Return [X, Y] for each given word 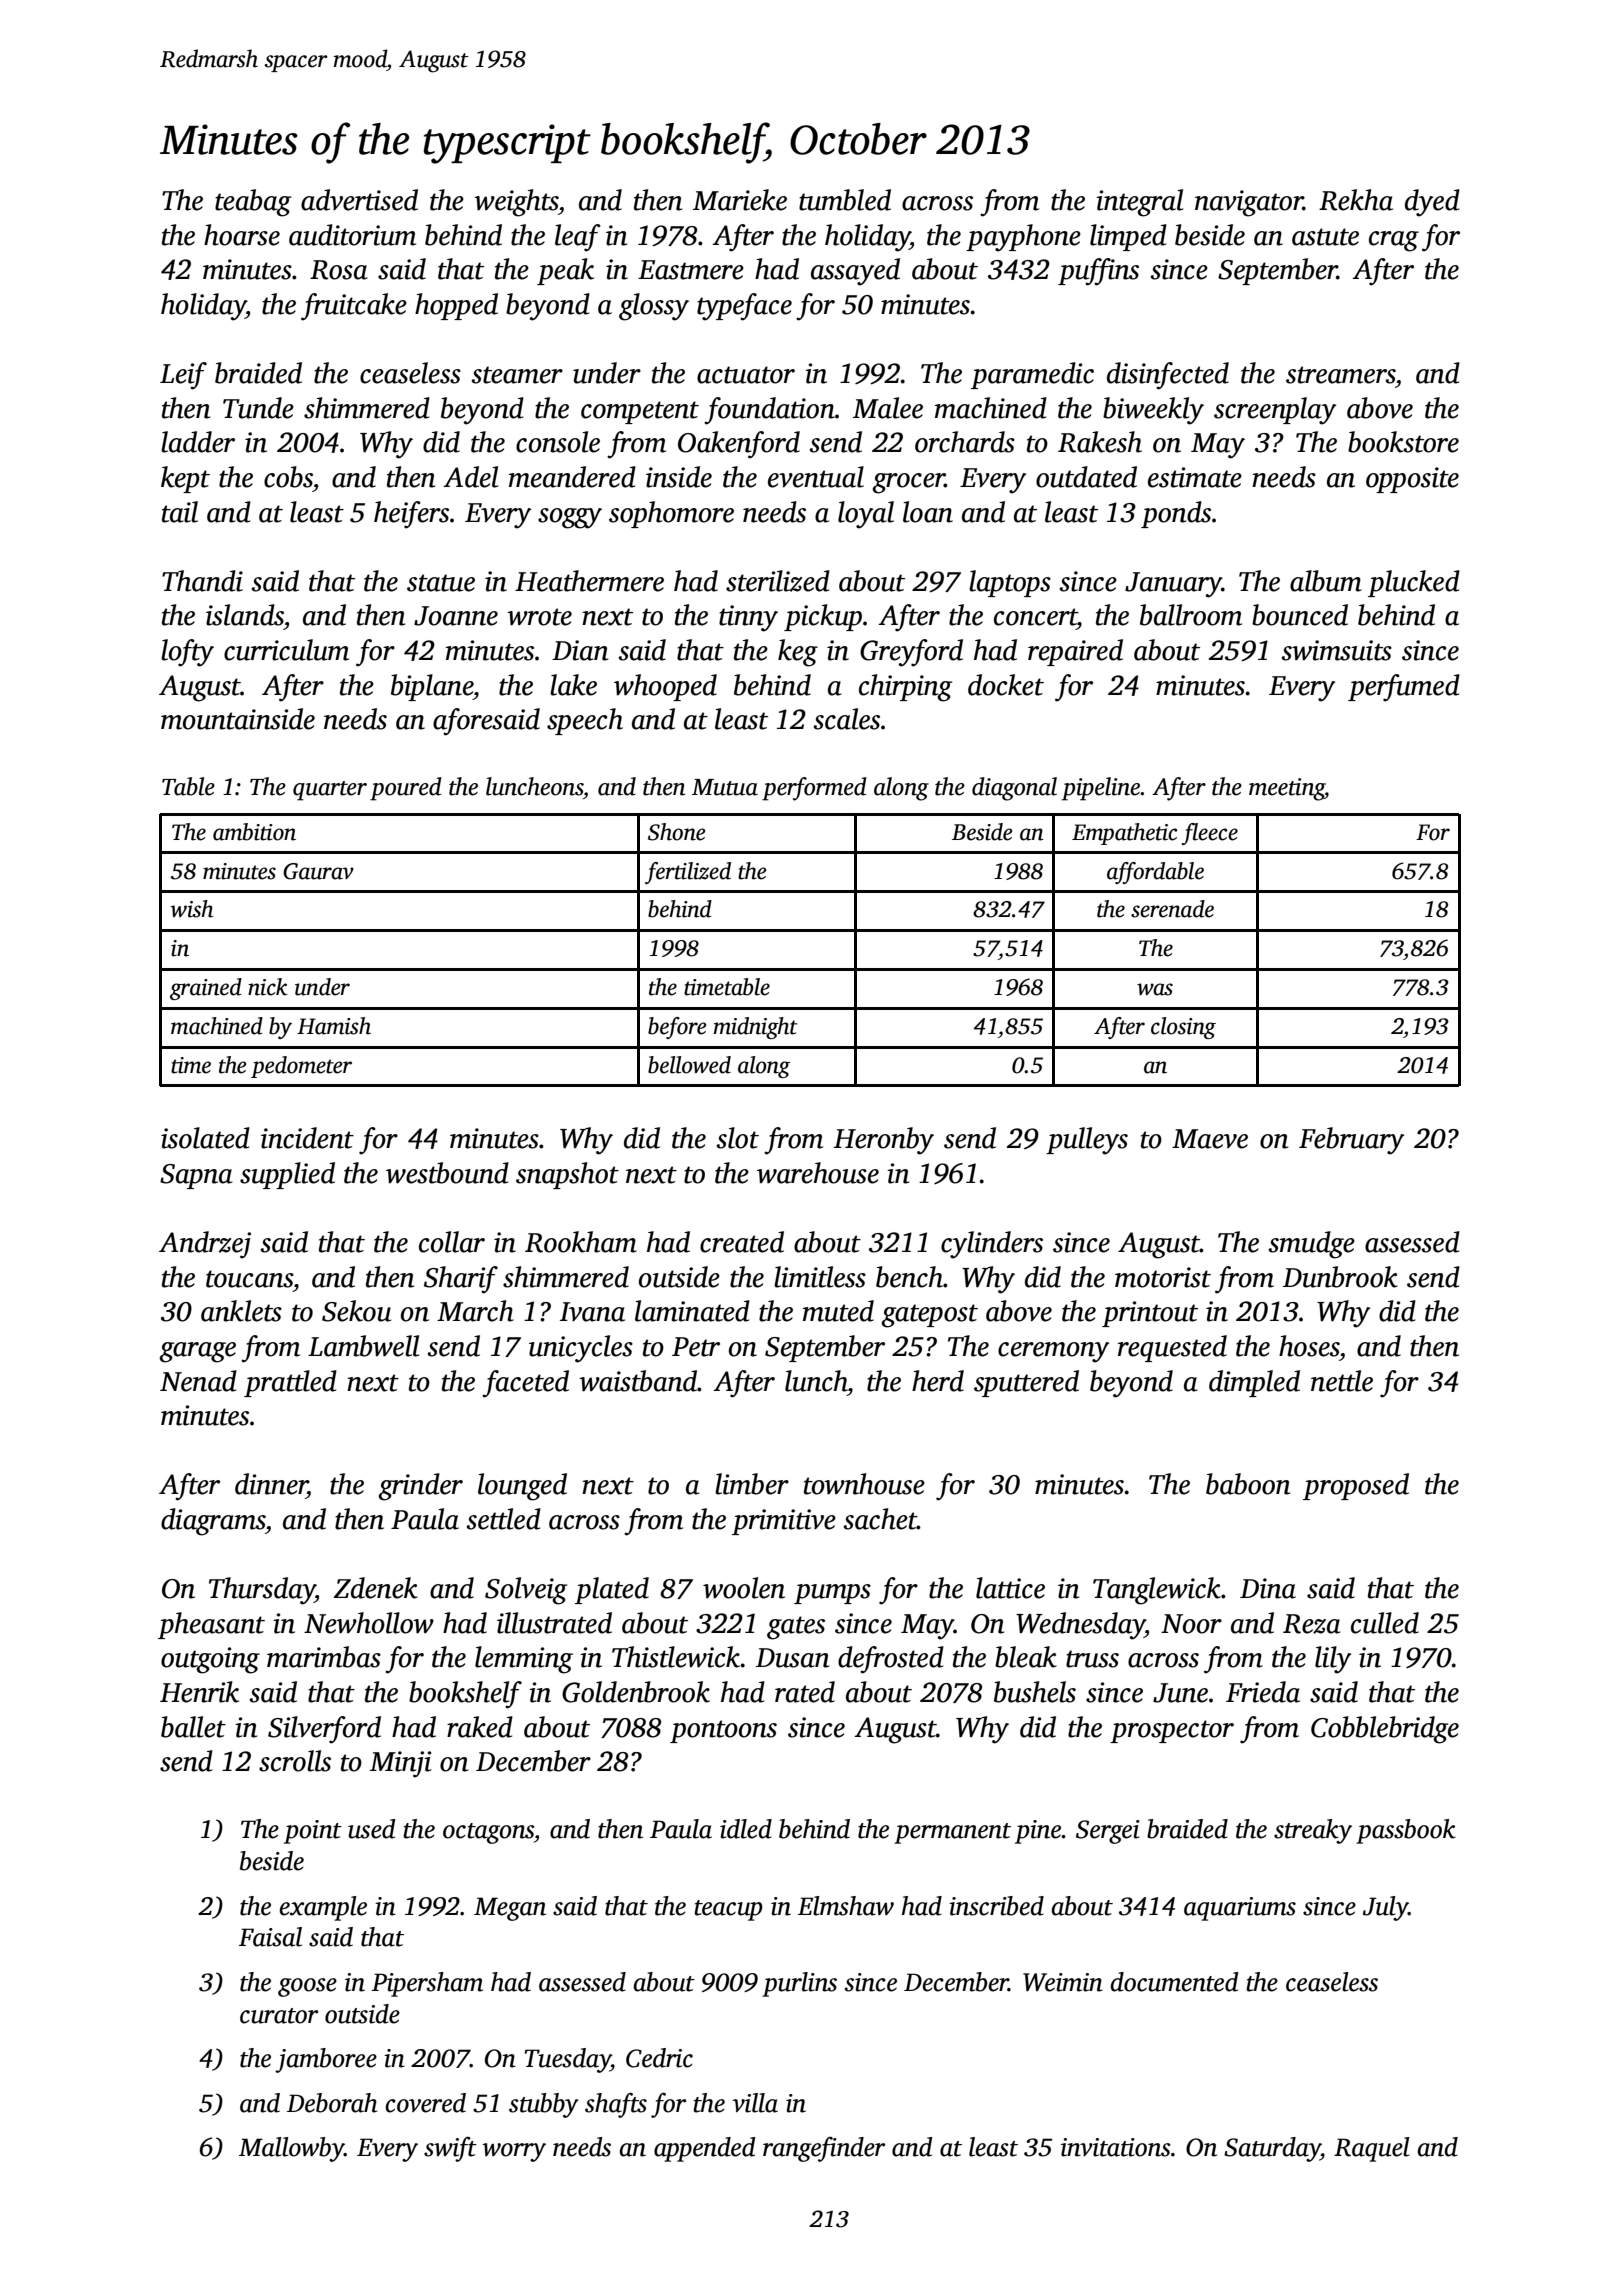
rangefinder [824, 2149]
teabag [253, 203]
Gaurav [318, 871]
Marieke [740, 200]
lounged [522, 1487]
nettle [1342, 1381]
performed [814, 789]
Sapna [196, 1176]
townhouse [864, 1484]
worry [514, 2152]
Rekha [1356, 200]
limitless [820, 1277]
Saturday [1272, 2149]
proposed [1356, 1486]
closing [1183, 1028]
